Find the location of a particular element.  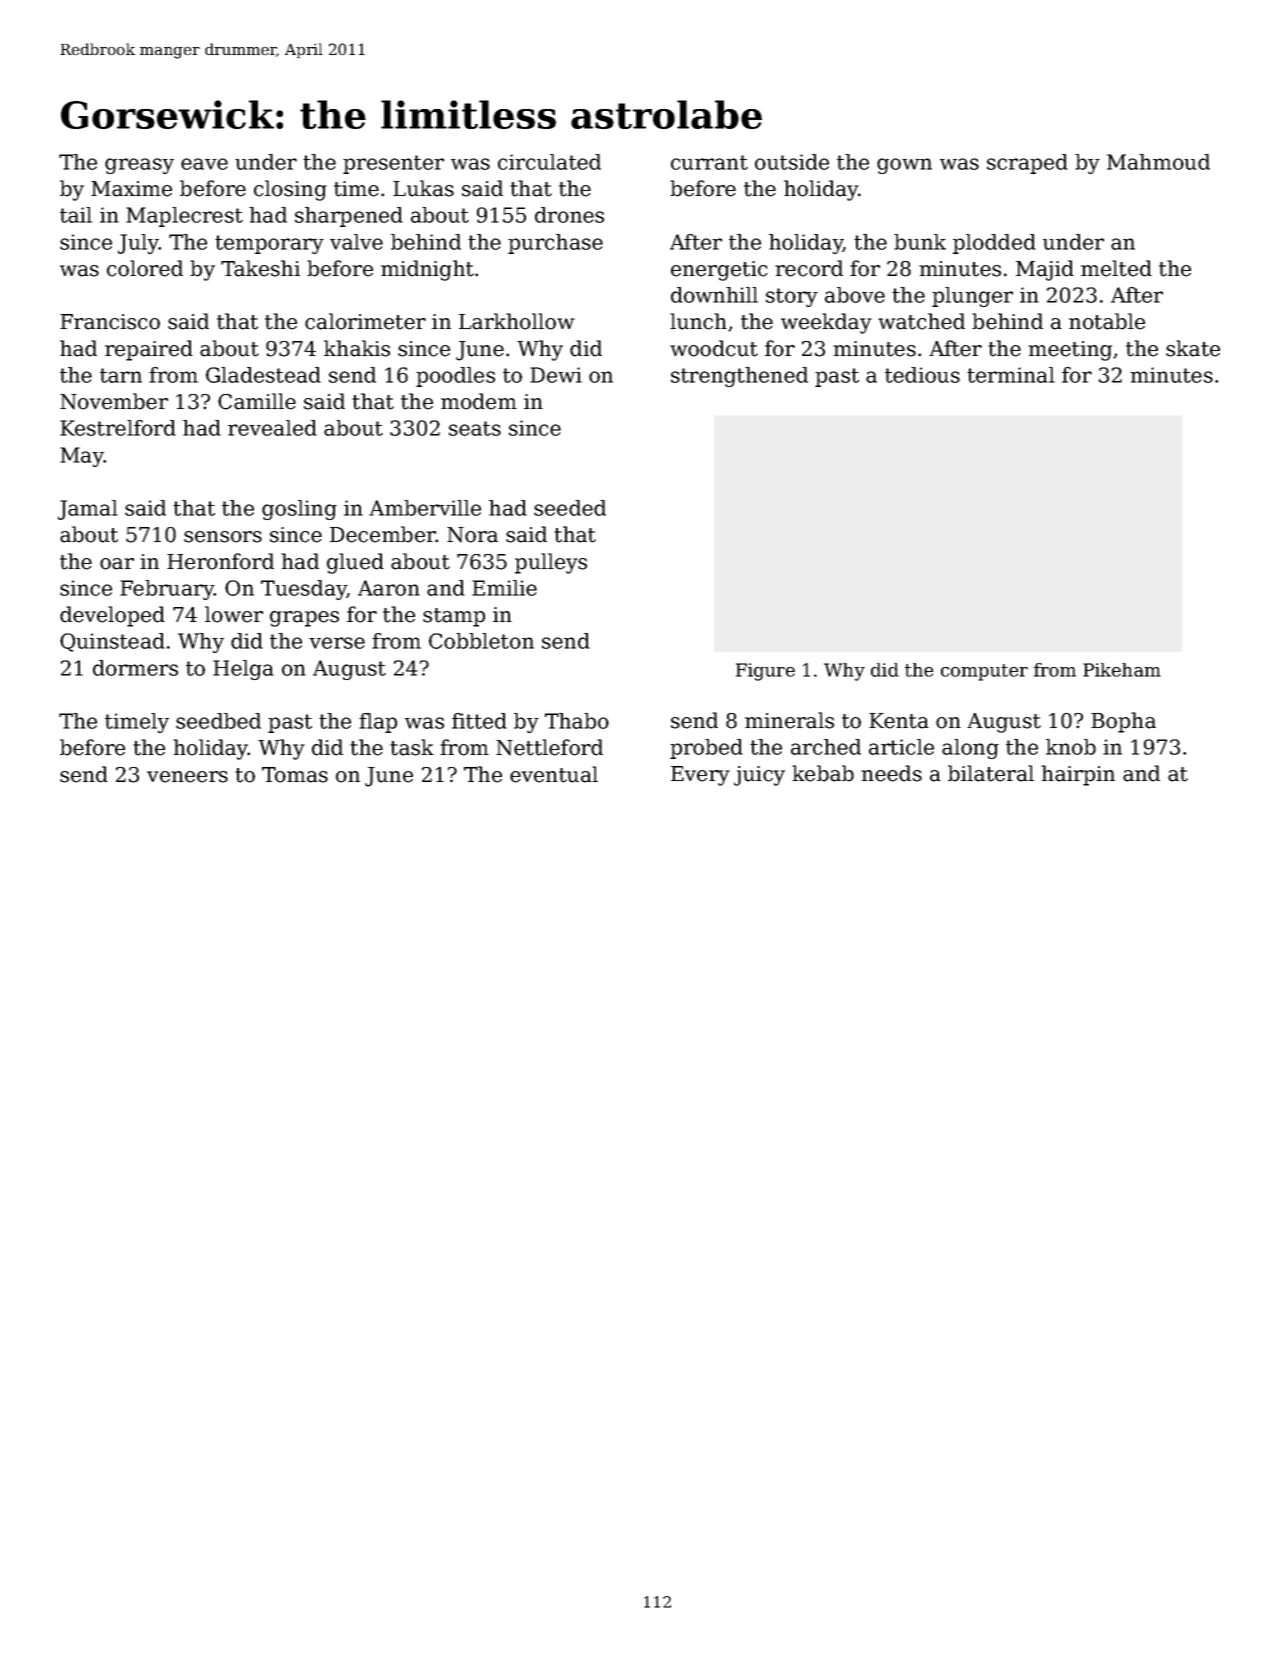

flap is located at coordinates (378, 723).
